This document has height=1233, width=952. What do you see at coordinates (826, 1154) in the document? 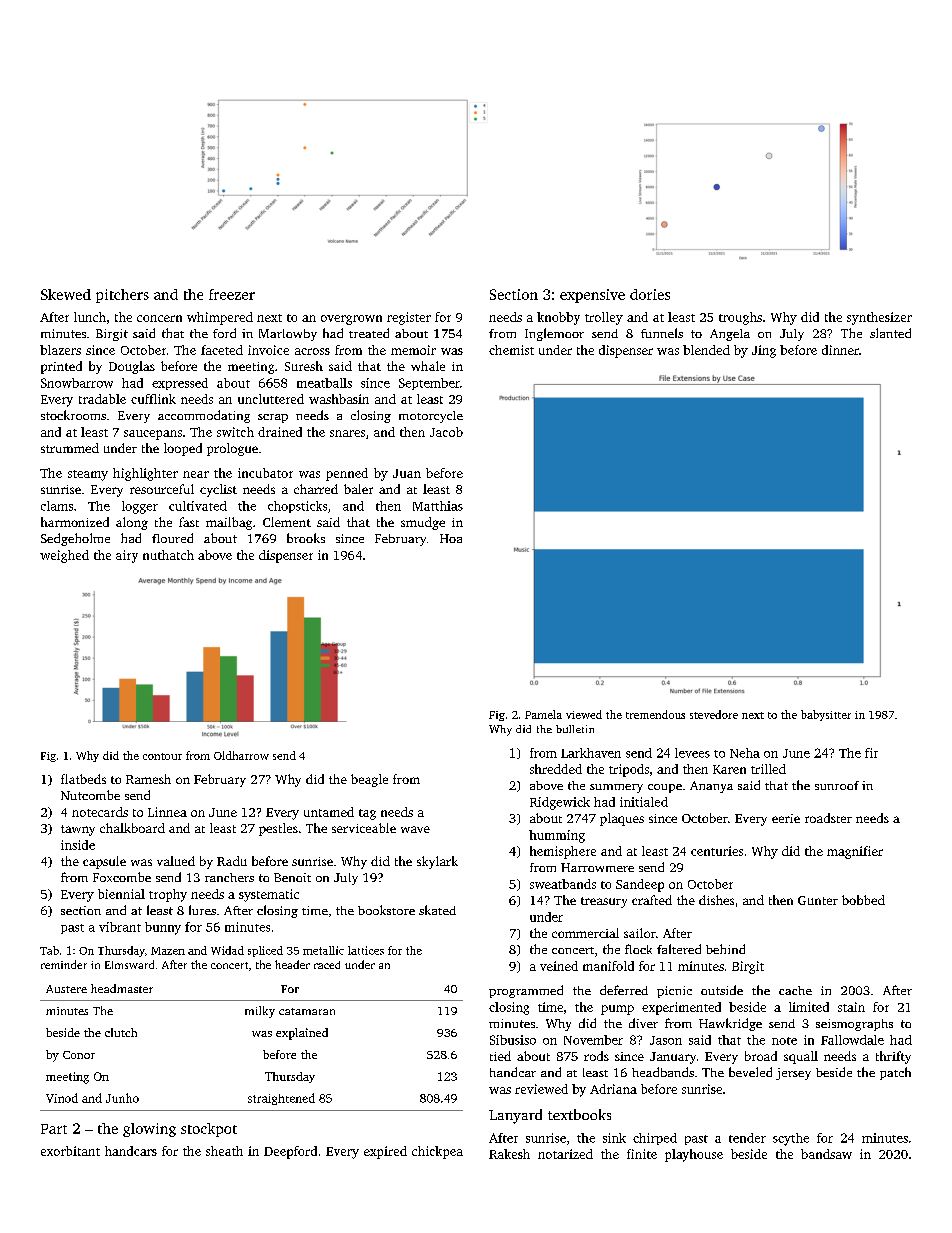
I see `bandsaw` at bounding box center [826, 1154].
